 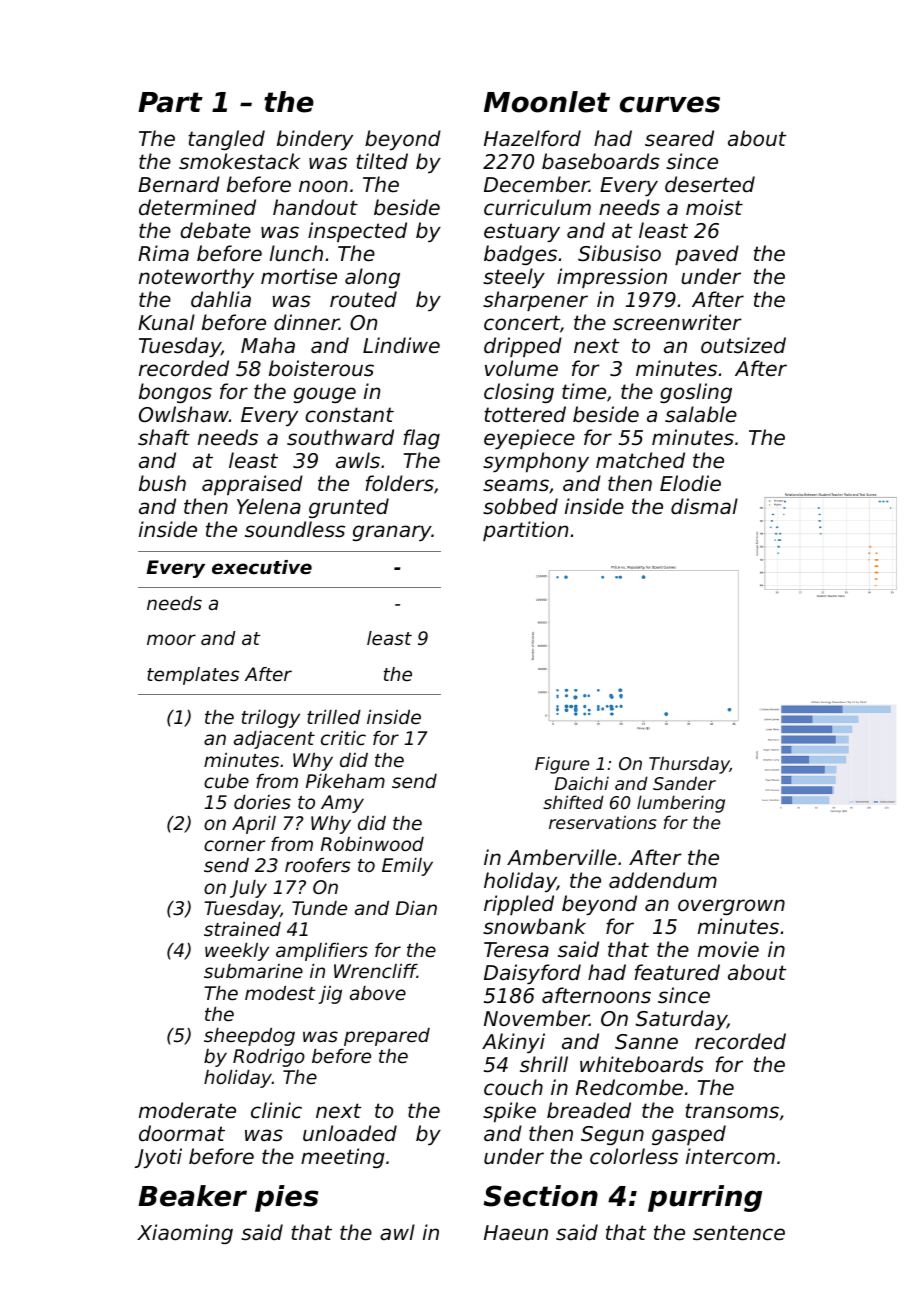 What do you see at coordinates (235, 845) in the page?
I see `corner` at bounding box center [235, 845].
